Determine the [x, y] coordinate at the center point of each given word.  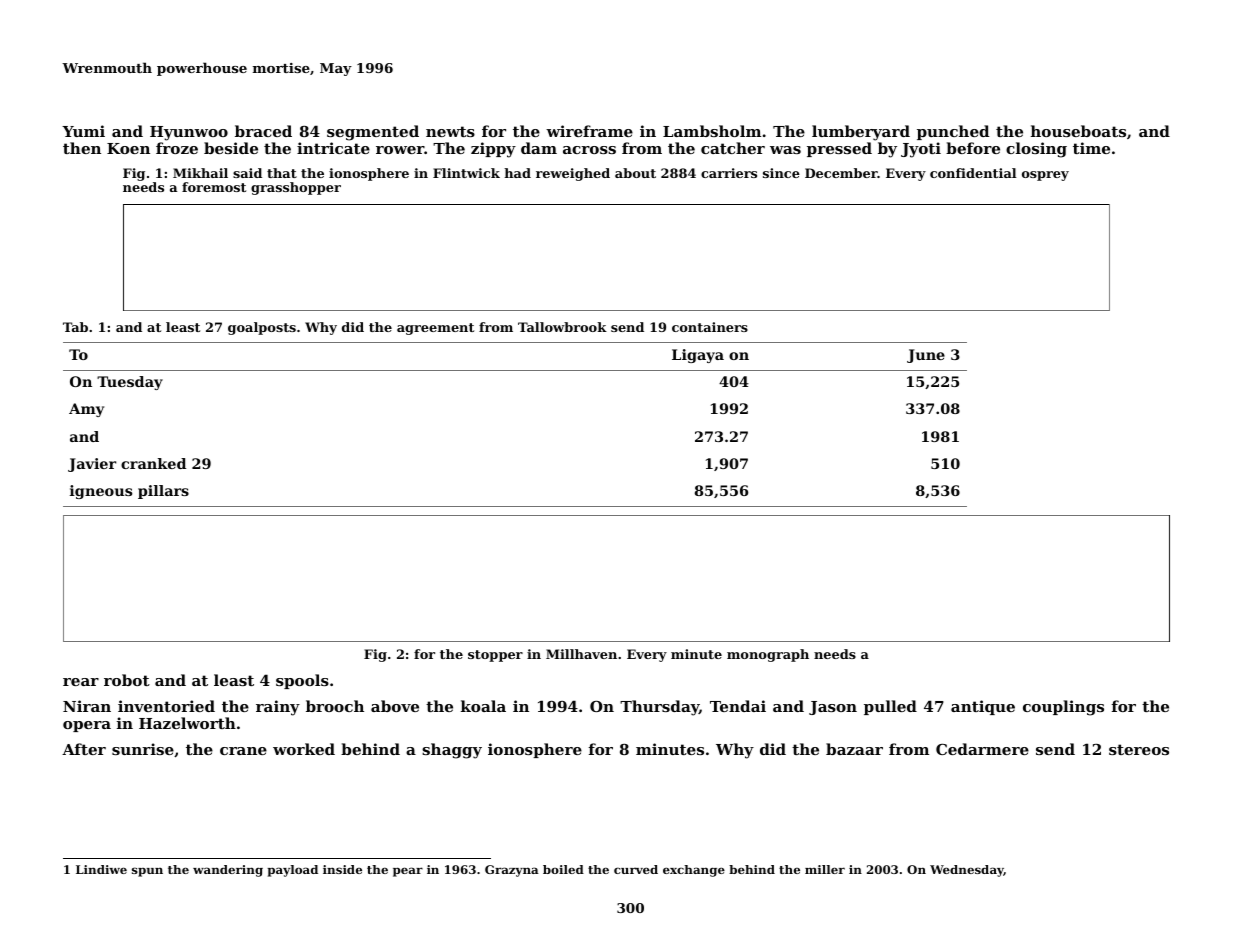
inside [342, 869]
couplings [1063, 708]
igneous [101, 492]
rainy [278, 708]
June [926, 356]
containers [710, 327]
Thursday [659, 708]
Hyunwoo [189, 133]
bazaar [854, 749]
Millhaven [581, 654]
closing [1036, 150]
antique [983, 707]
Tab [75, 327]
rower [400, 150]
